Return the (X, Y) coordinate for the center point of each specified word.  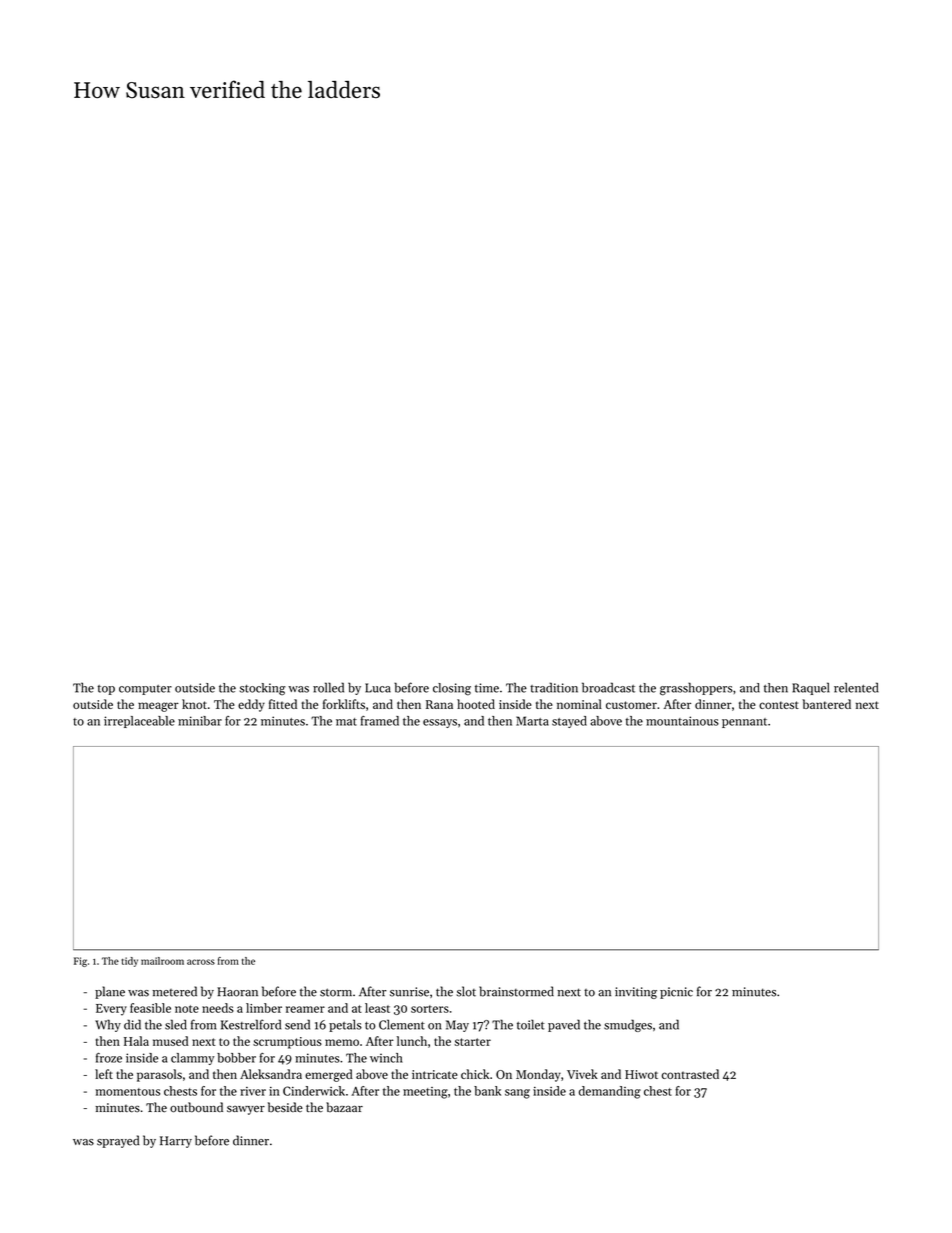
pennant (744, 723)
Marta (532, 721)
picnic (676, 993)
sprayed (118, 1141)
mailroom (162, 961)
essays (440, 723)
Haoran (237, 992)
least (377, 1008)
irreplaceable (139, 722)
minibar (200, 721)
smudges (628, 1025)
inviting (636, 993)
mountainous (682, 721)
